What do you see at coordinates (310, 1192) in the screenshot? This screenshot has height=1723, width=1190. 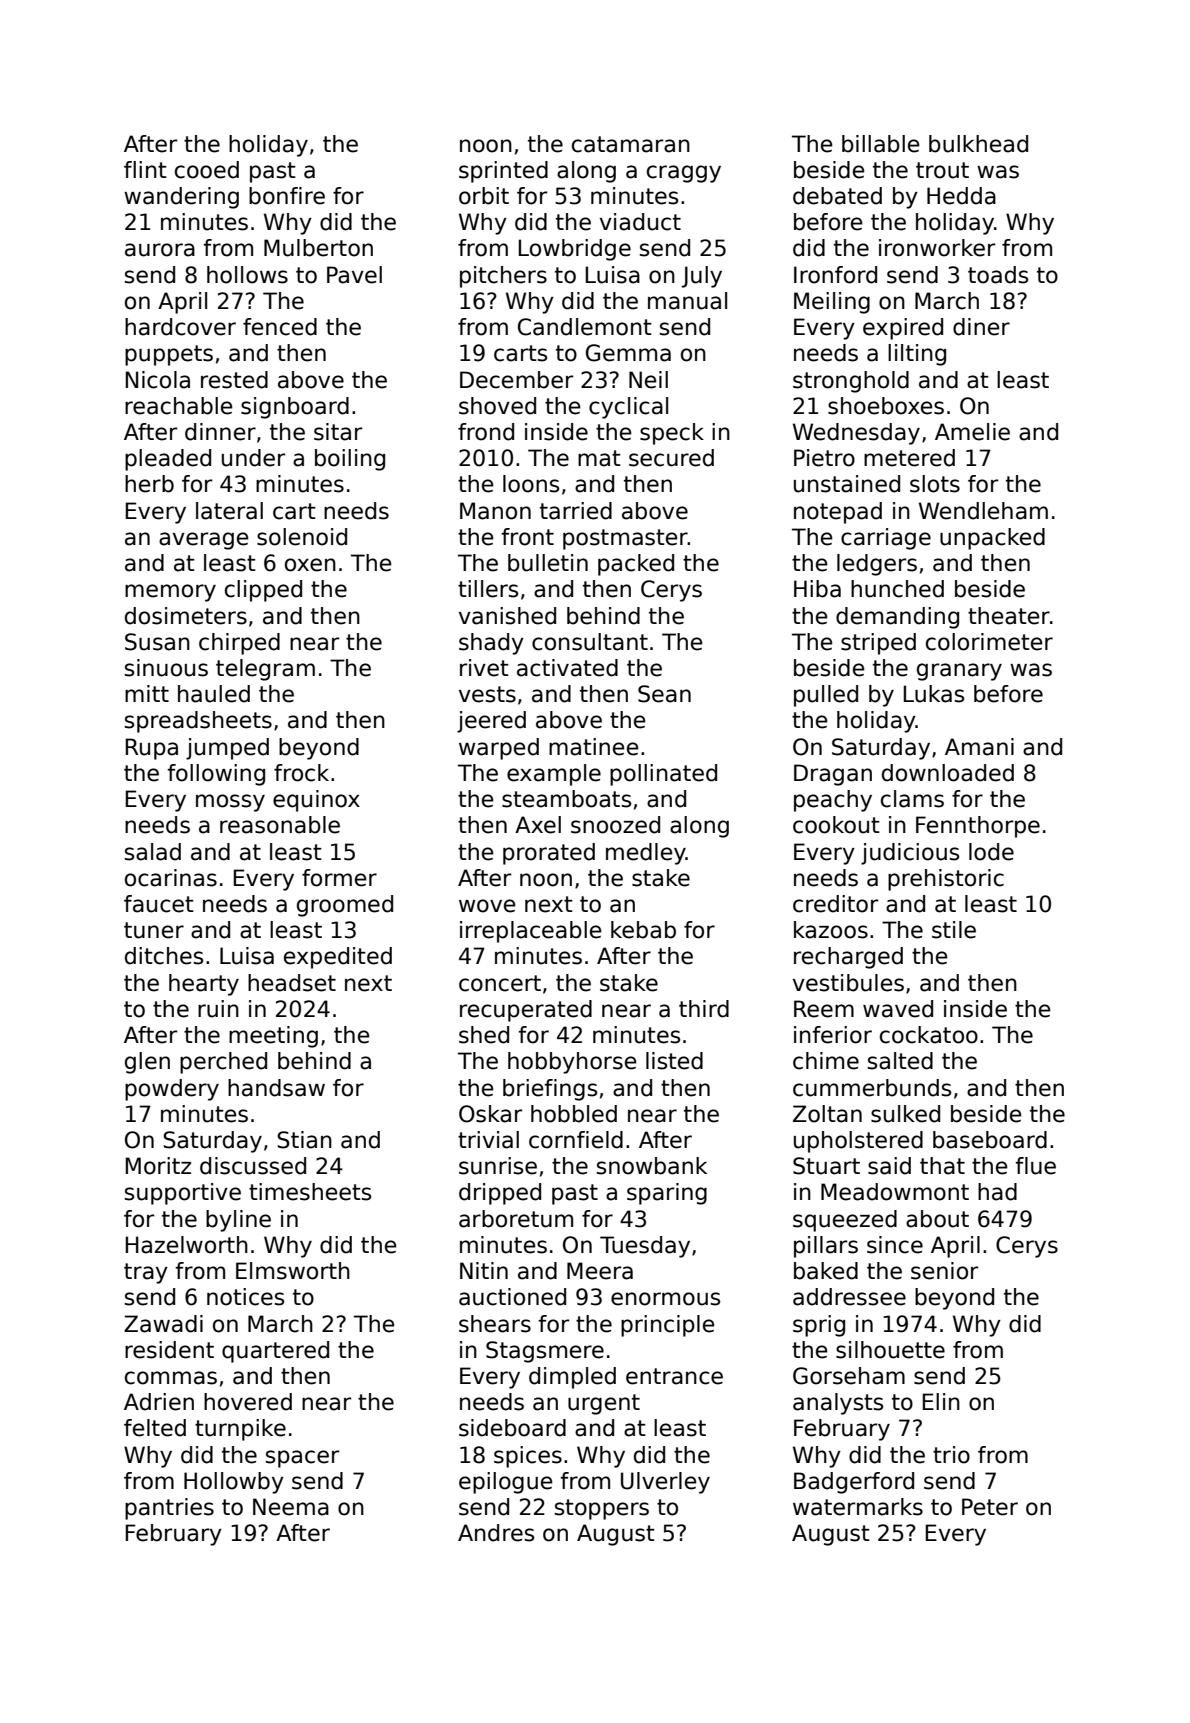 I see `timesheets` at bounding box center [310, 1192].
